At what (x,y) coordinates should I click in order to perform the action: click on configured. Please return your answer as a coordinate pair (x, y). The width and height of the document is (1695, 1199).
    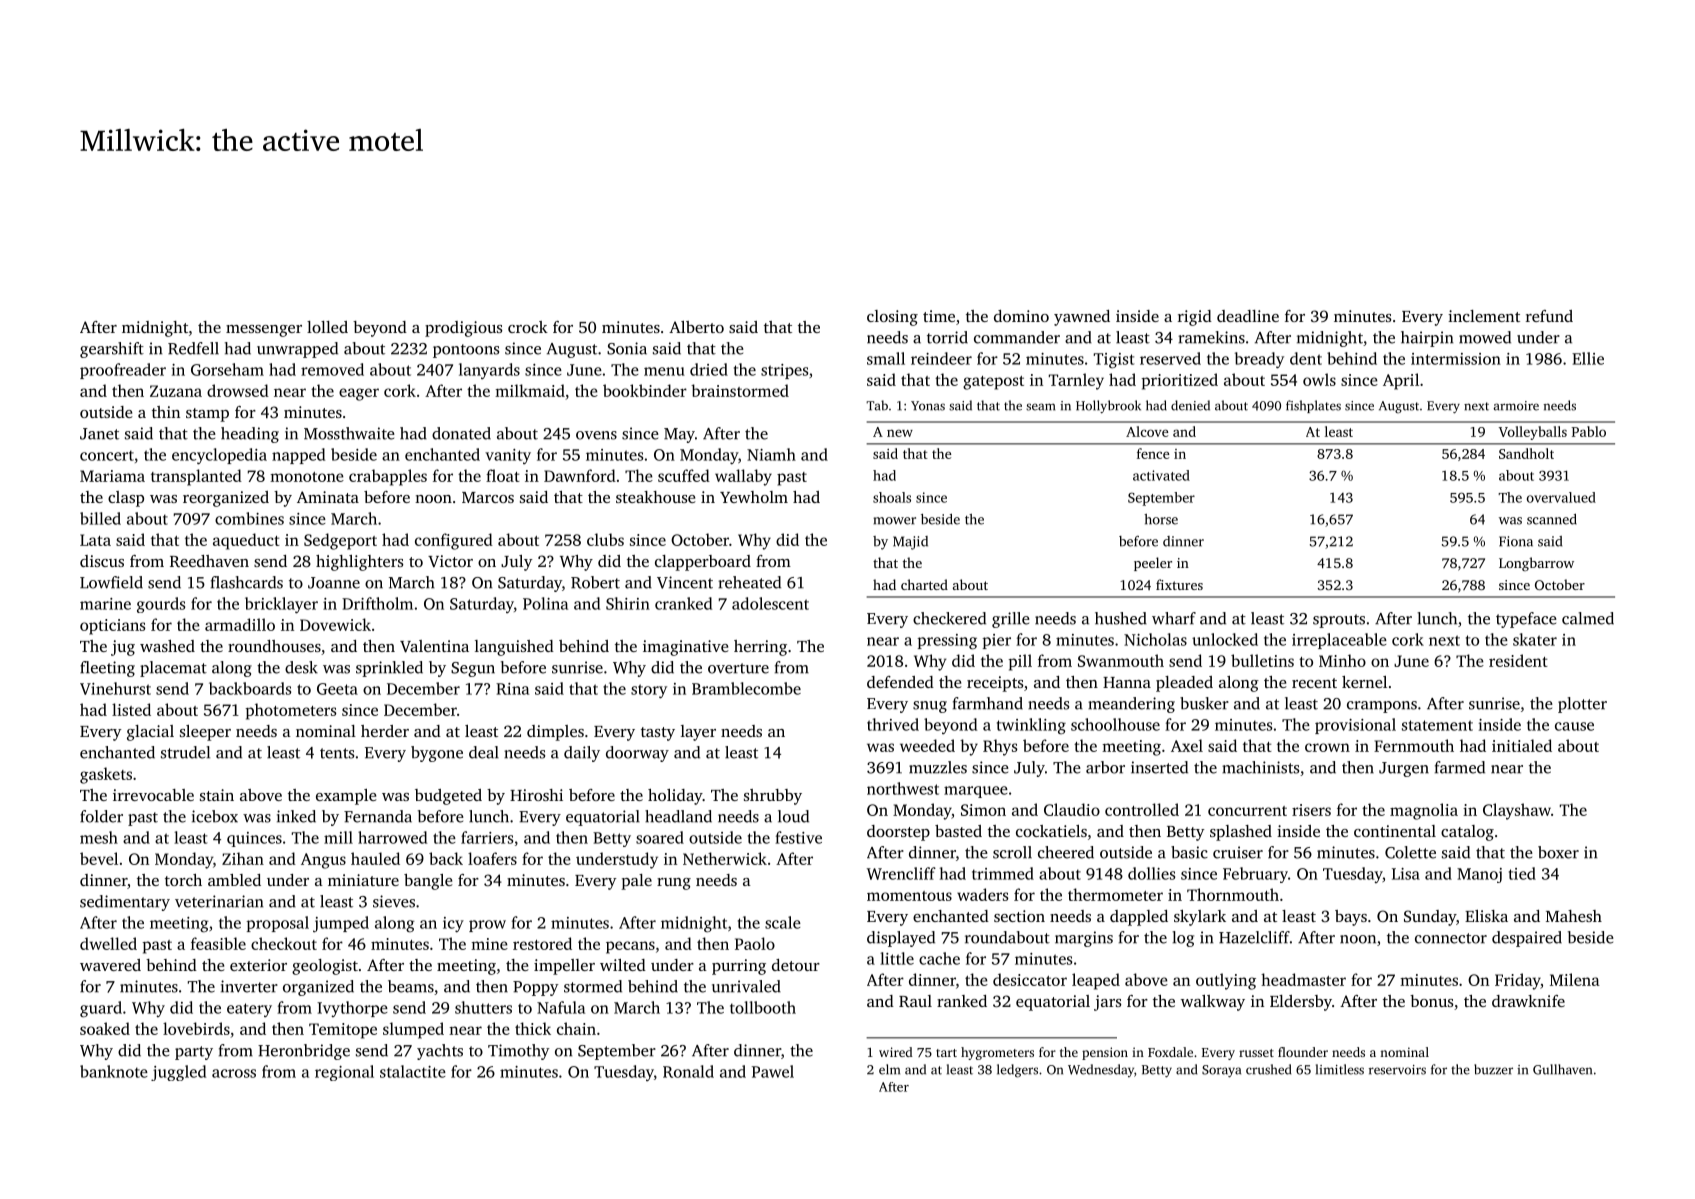
    Looking at the image, I should click on (454, 541).
